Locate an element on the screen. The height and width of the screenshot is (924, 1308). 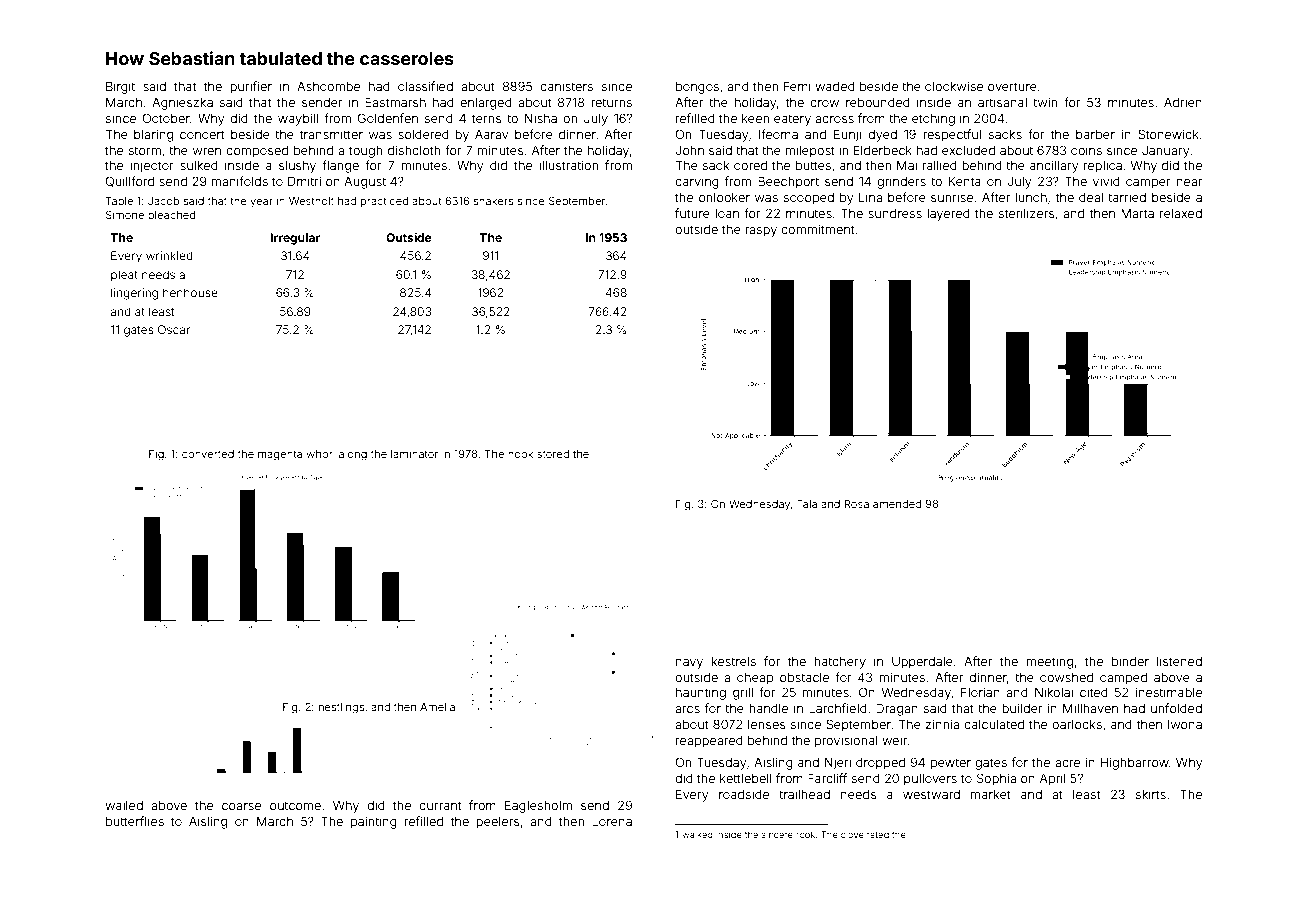
cowshed is located at coordinates (1066, 677).
